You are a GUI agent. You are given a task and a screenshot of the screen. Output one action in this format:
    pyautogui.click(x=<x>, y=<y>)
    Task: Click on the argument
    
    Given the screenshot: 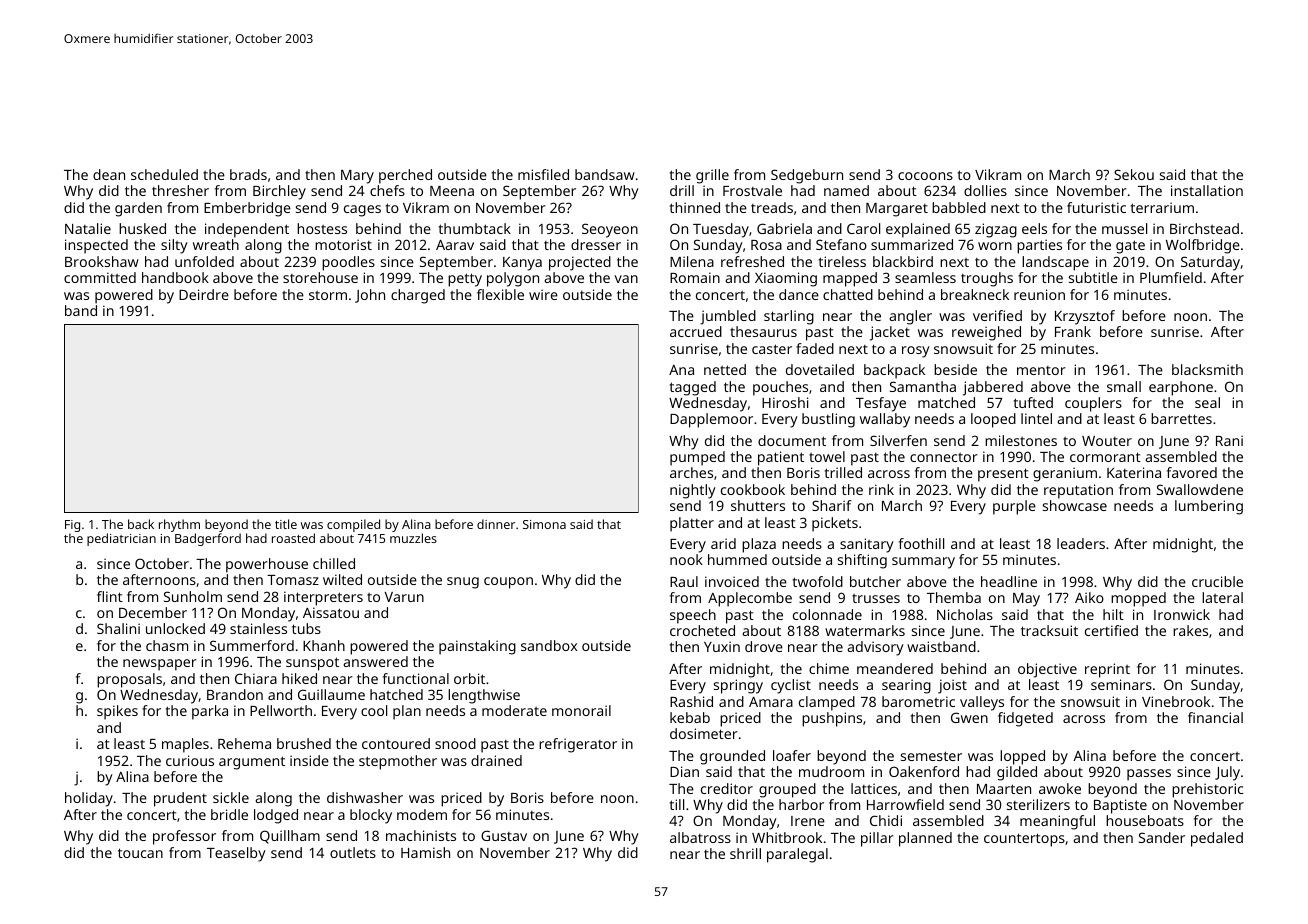 What is the action you would take?
    pyautogui.click(x=252, y=763)
